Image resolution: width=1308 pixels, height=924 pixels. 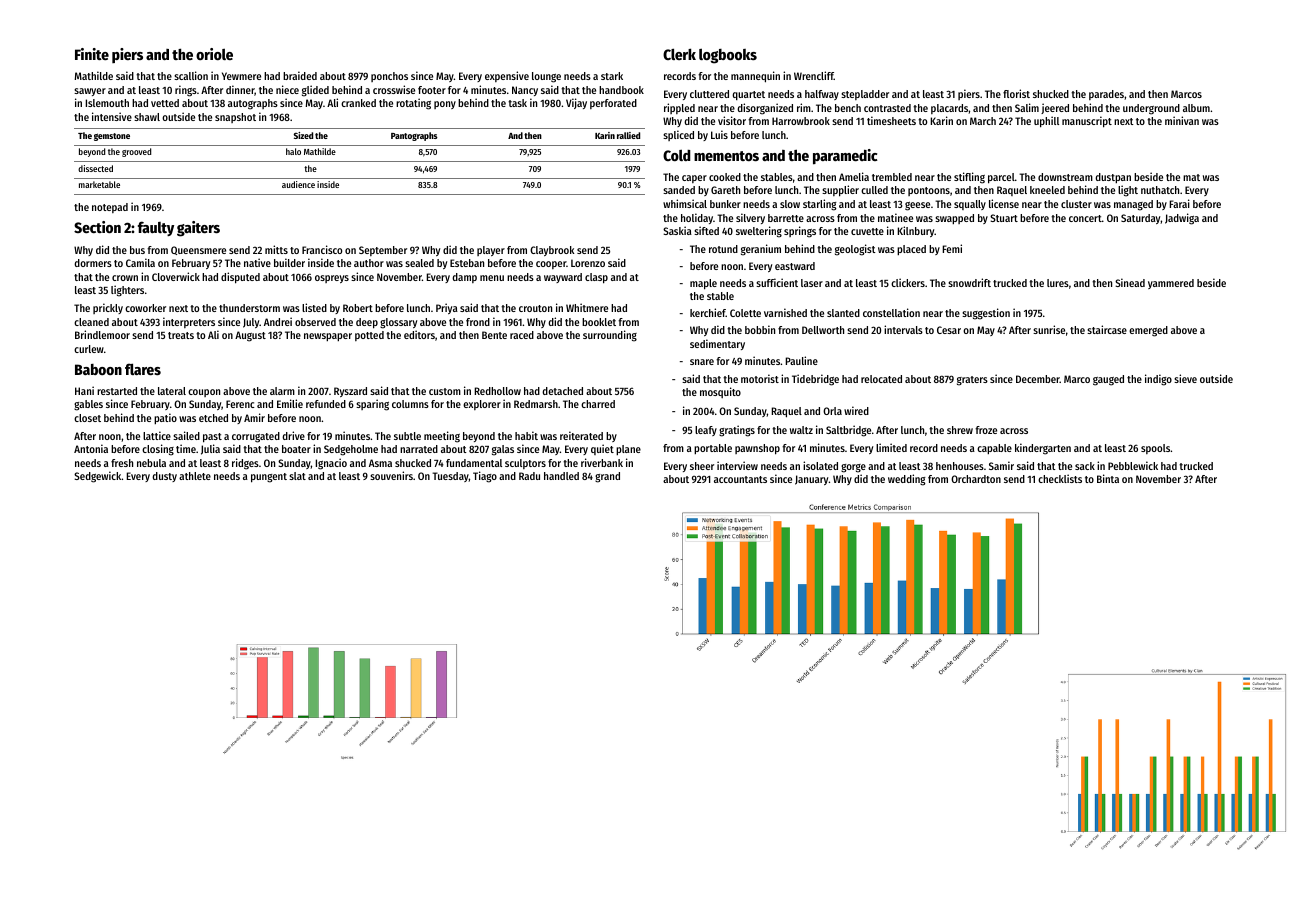 What do you see at coordinates (99, 184) in the image?
I see `marketable` at bounding box center [99, 184].
